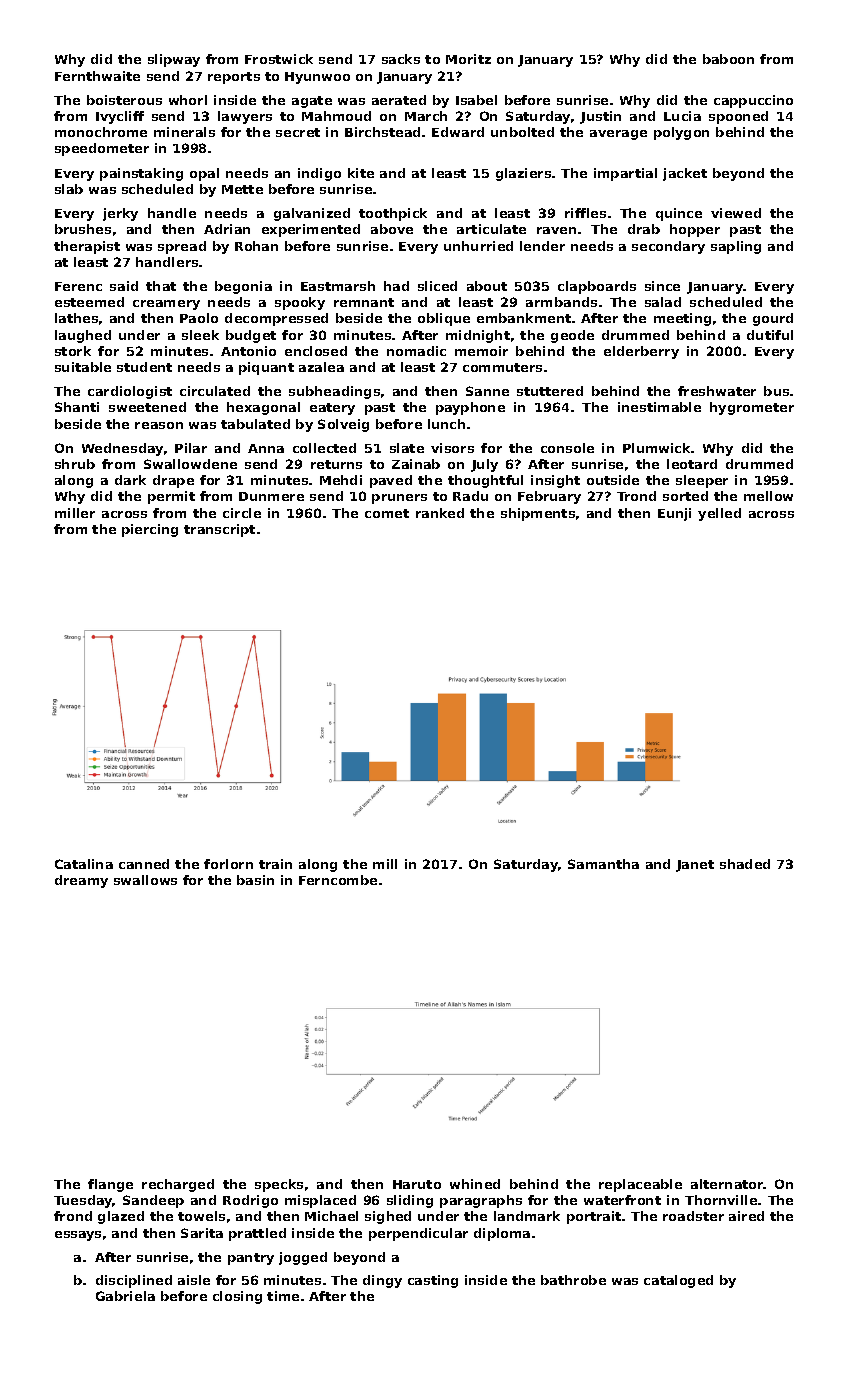 The height and width of the screenshot is (1400, 849). I want to click on Janet, so click(695, 866).
